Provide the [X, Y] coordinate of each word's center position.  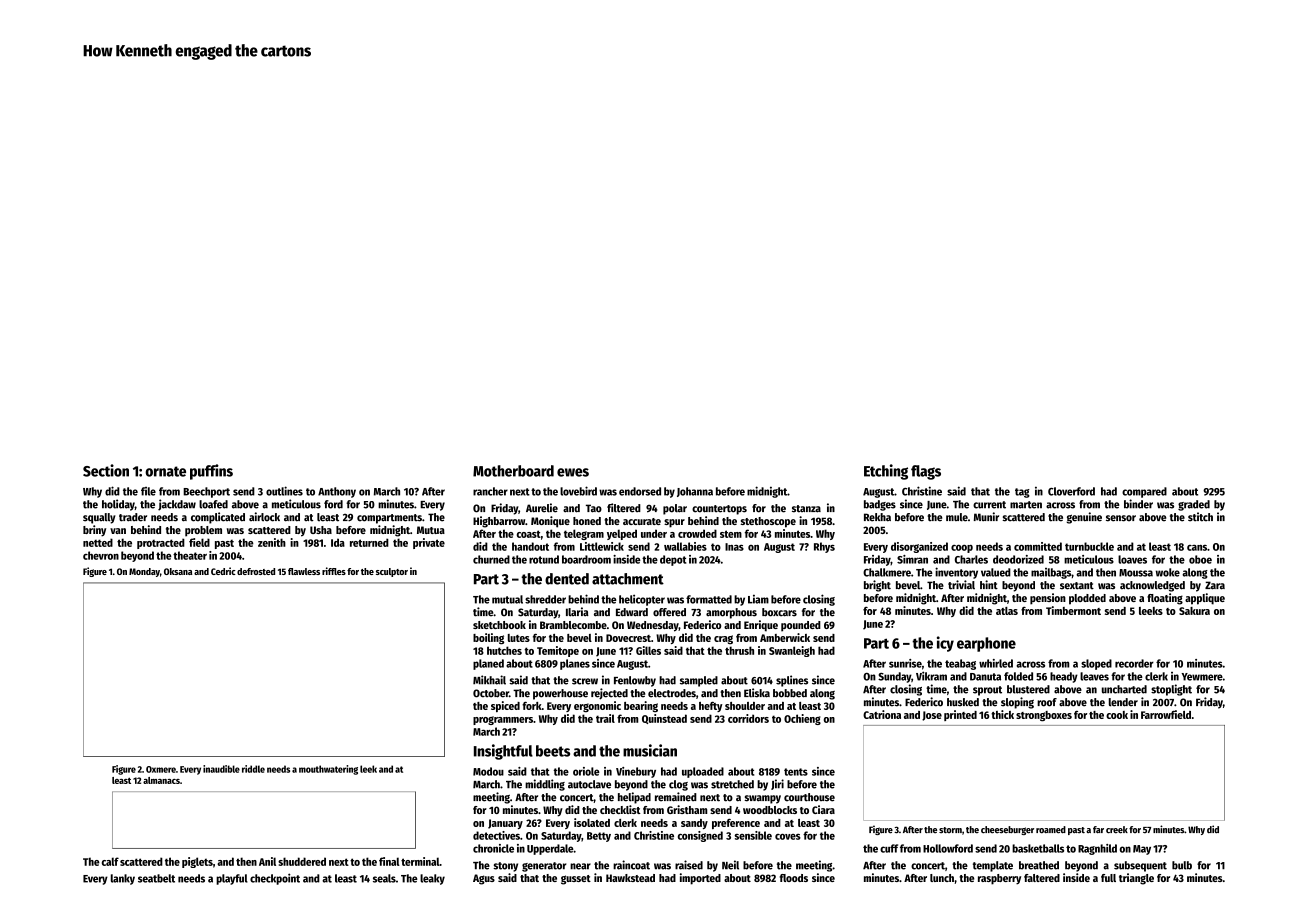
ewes [573, 472]
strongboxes [1044, 716]
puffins [211, 472]
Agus [484, 879]
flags [926, 472]
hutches [504, 650]
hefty [710, 706]
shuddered [302, 861]
